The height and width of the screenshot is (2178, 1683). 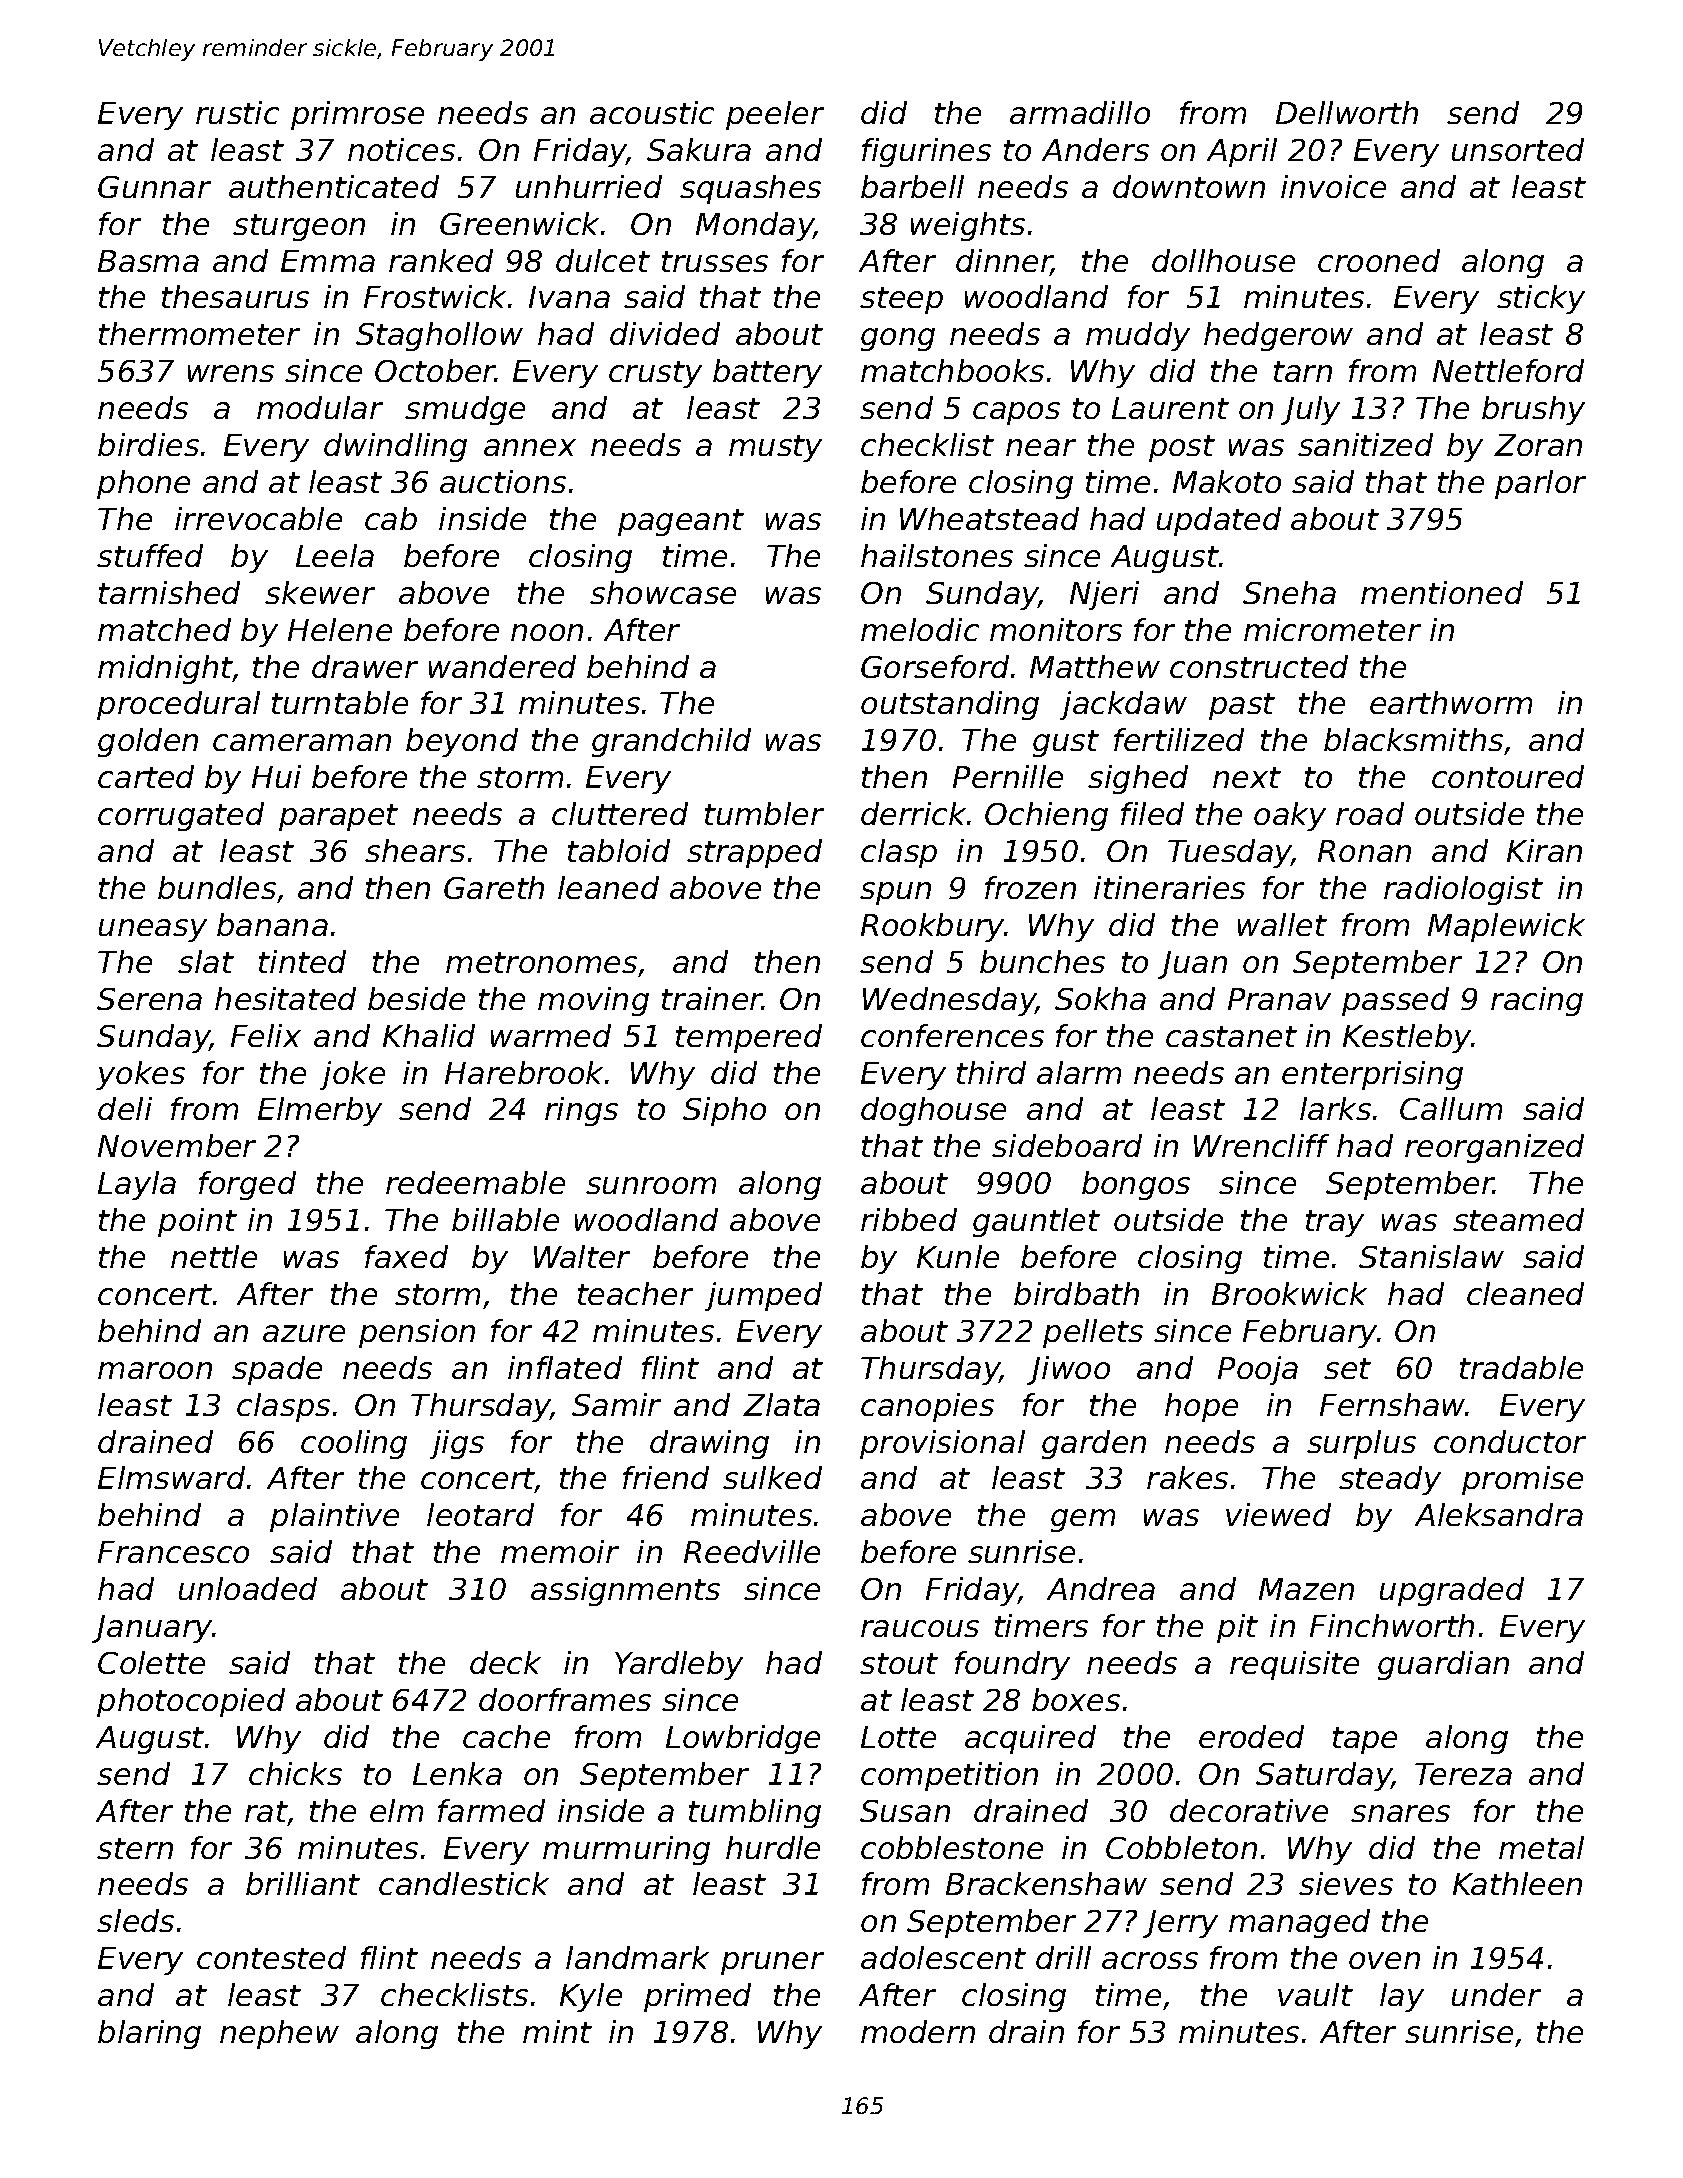 What do you see at coordinates (942, 1444) in the screenshot?
I see `provisional` at bounding box center [942, 1444].
